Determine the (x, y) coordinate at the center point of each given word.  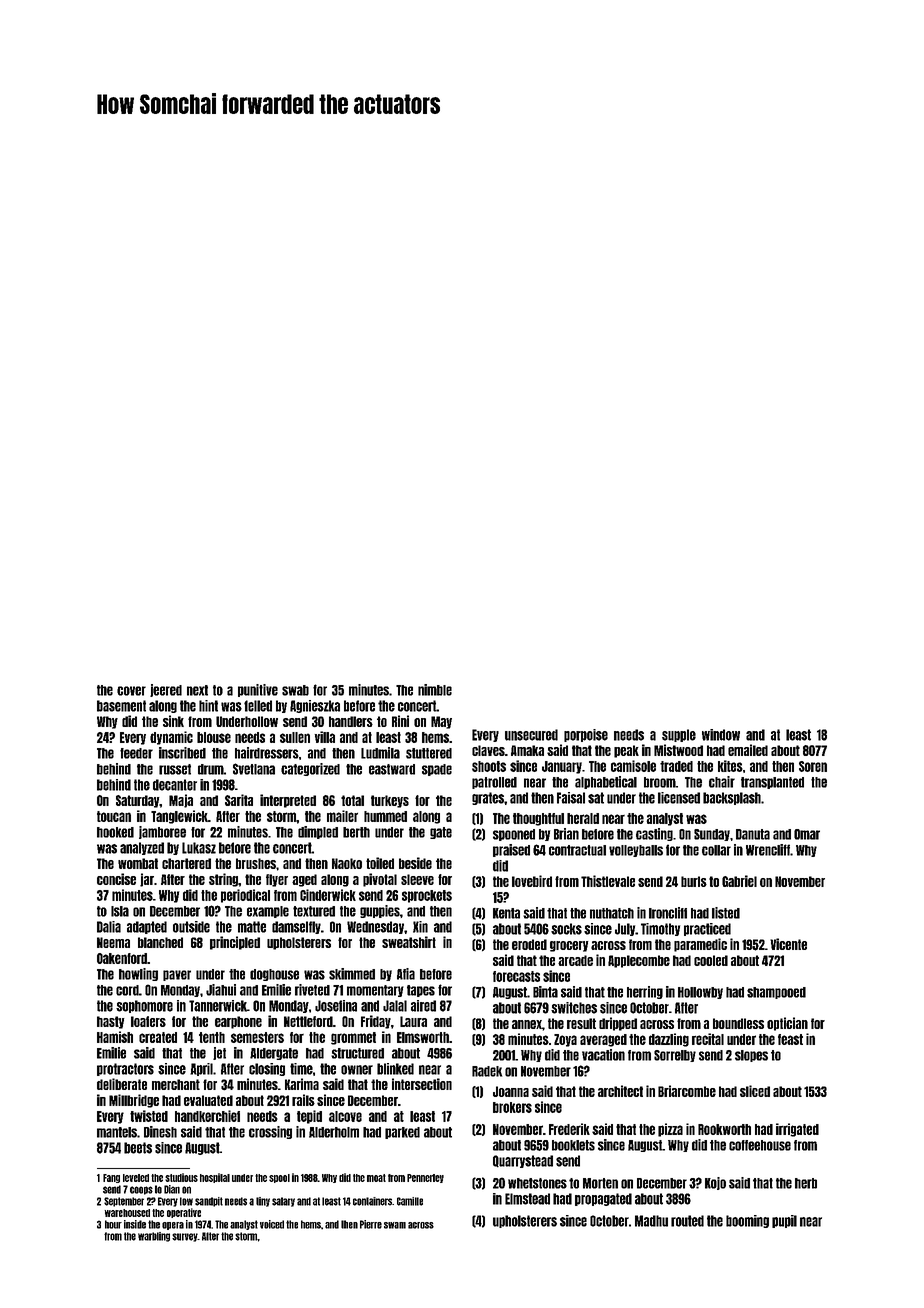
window (721, 735)
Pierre (371, 1224)
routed (687, 1221)
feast (790, 1039)
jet (219, 1053)
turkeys (390, 801)
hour (113, 1224)
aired (423, 1006)
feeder (136, 753)
